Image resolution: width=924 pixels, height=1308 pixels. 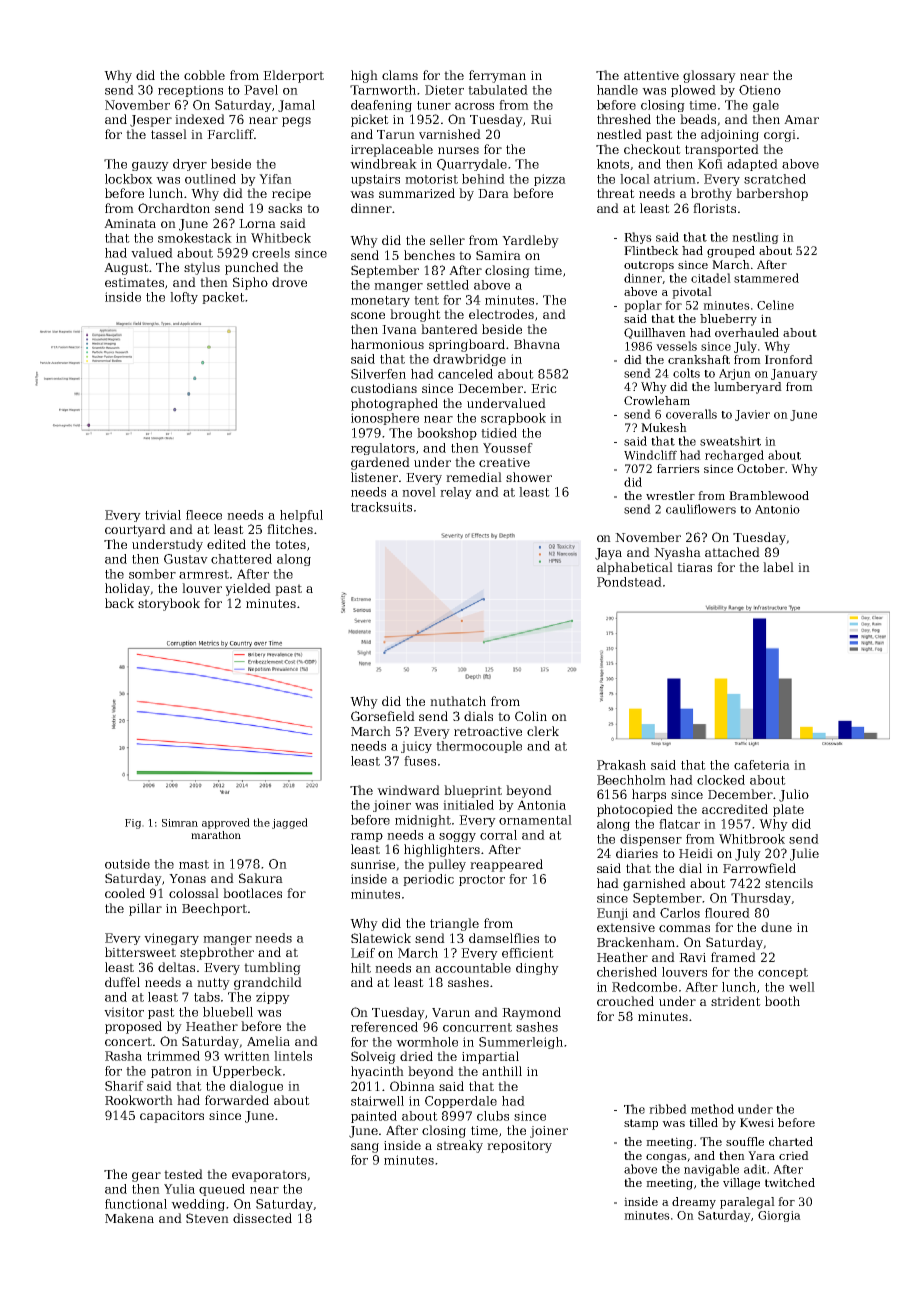 I want to click on Amelia, so click(x=268, y=1041).
